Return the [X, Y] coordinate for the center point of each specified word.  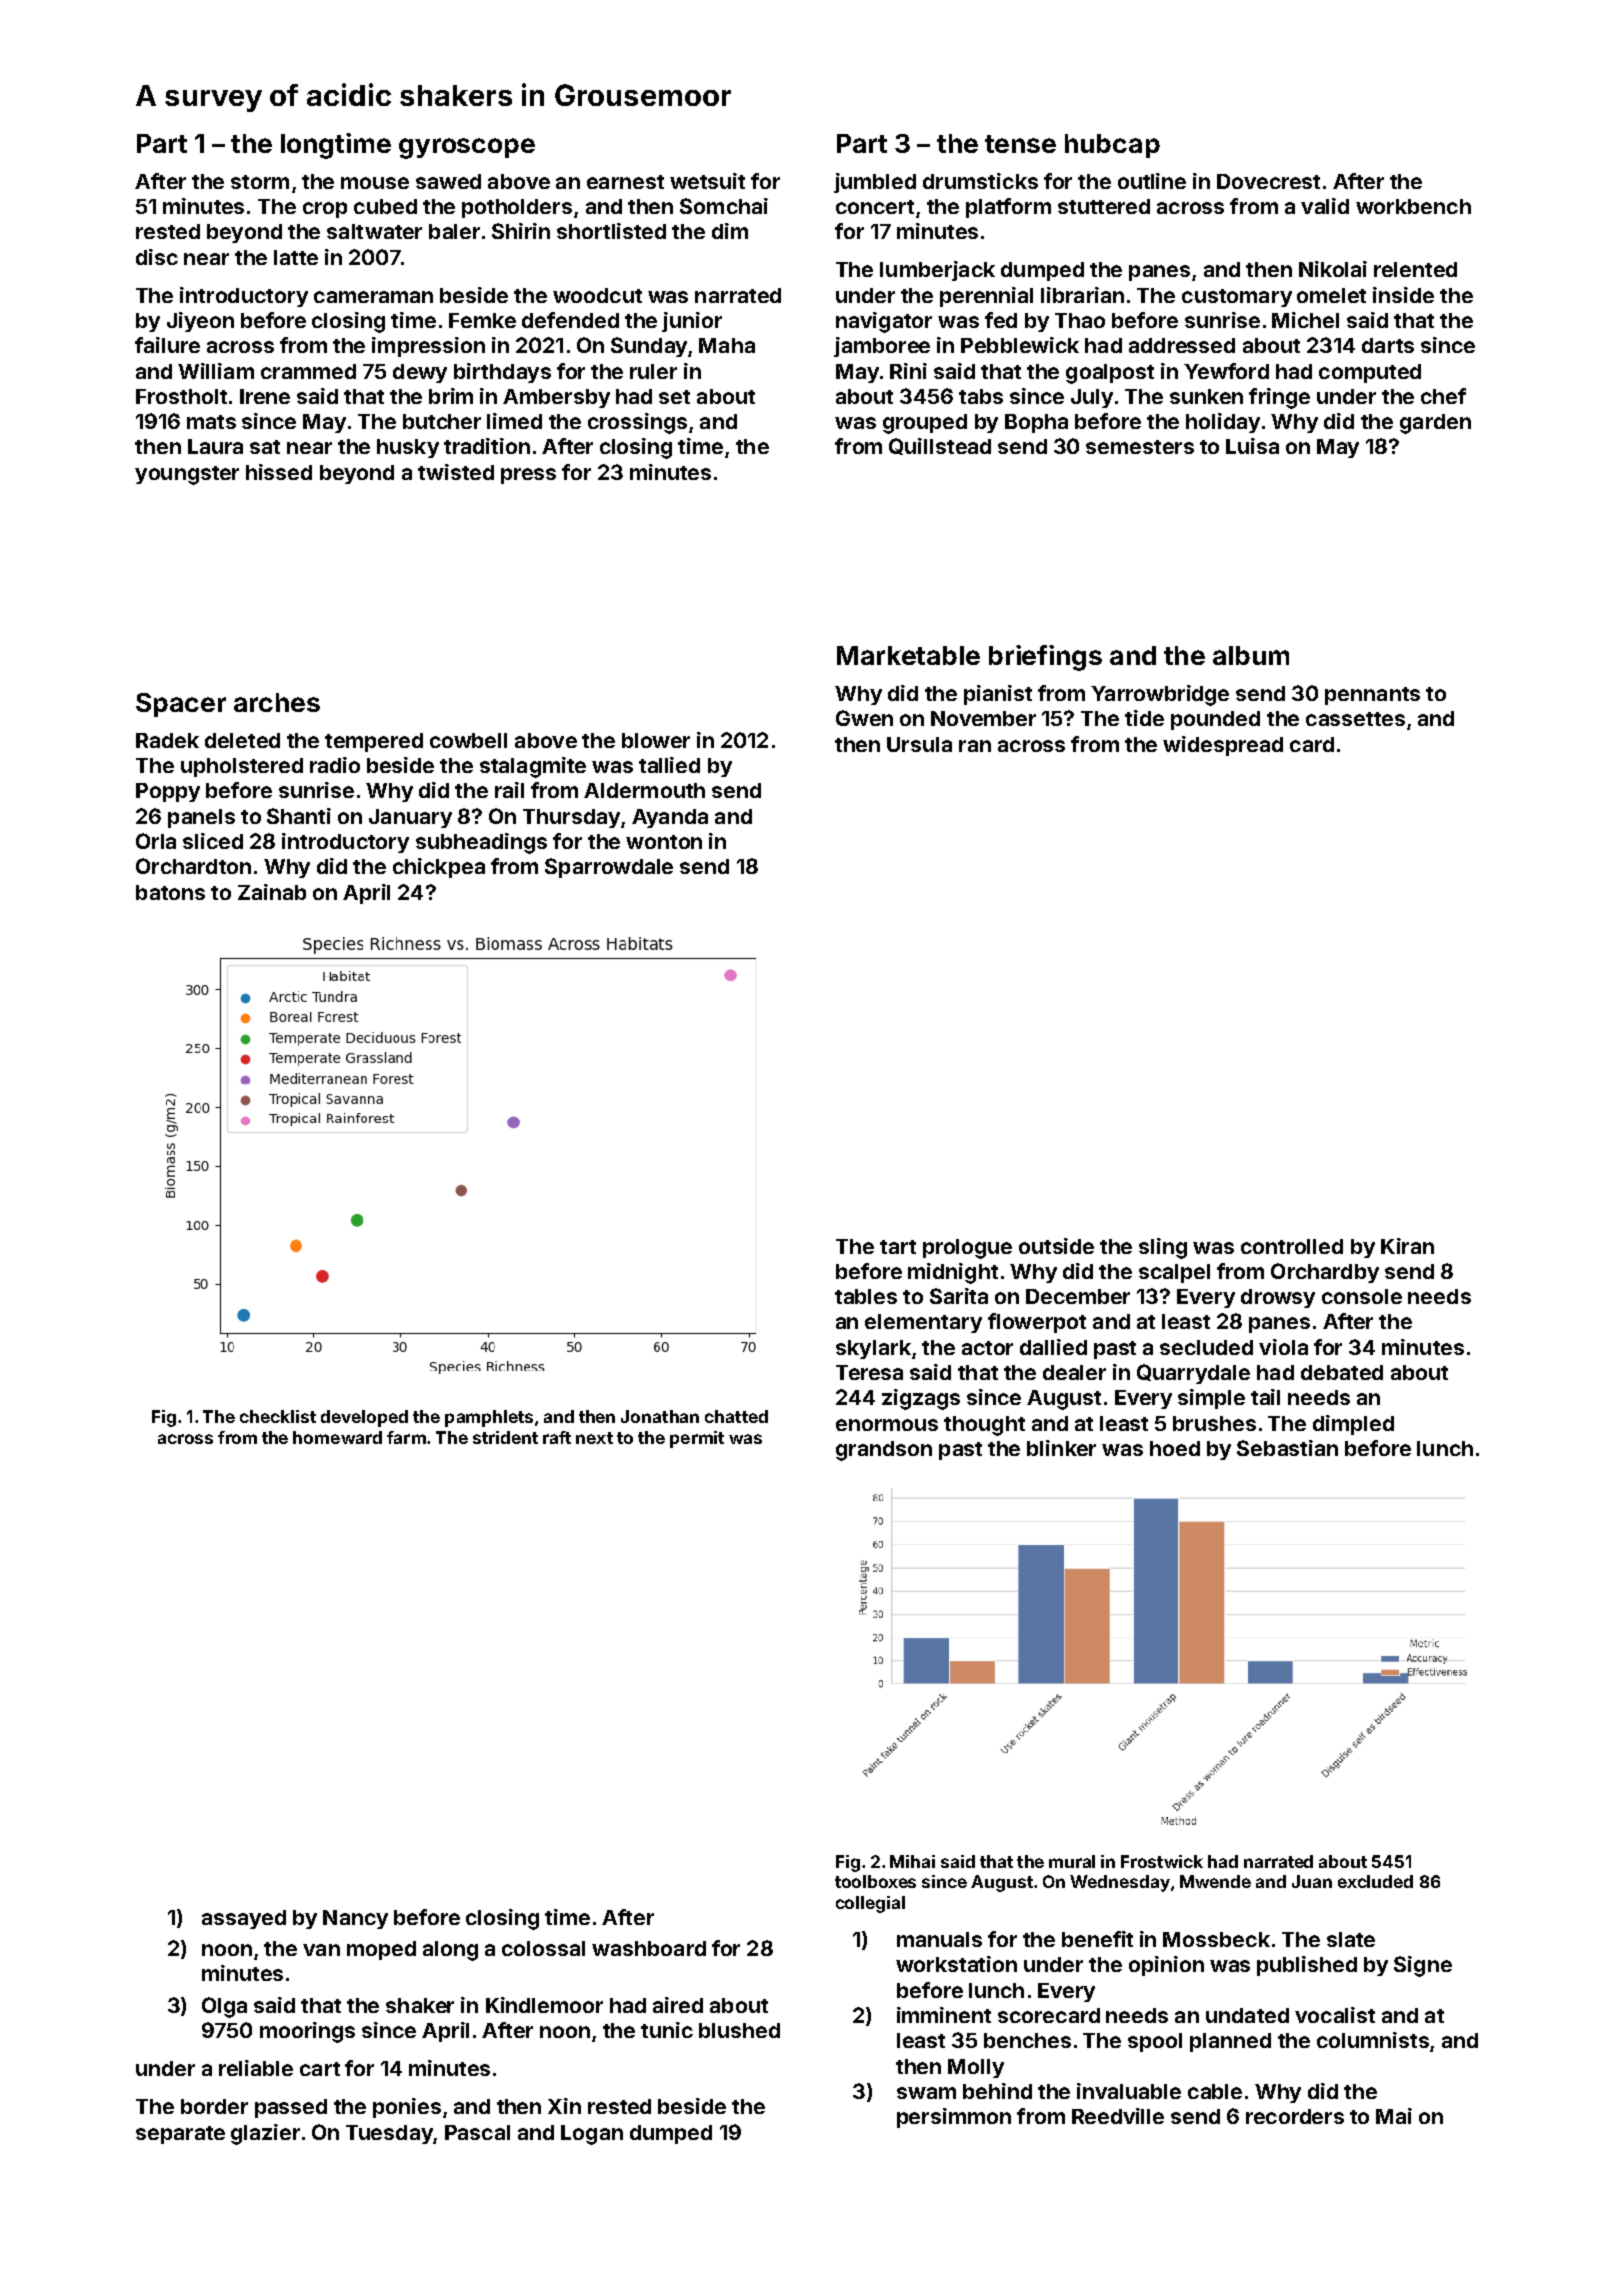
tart [898, 1247]
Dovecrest [1268, 181]
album [1251, 655]
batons [170, 892]
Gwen [864, 718]
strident [505, 1437]
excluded [1375, 1881]
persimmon [954, 2118]
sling [1163, 1248]
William [216, 371]
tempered [374, 742]
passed [291, 2108]
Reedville [1118, 2116]
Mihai [912, 1861]
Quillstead [940, 446]
